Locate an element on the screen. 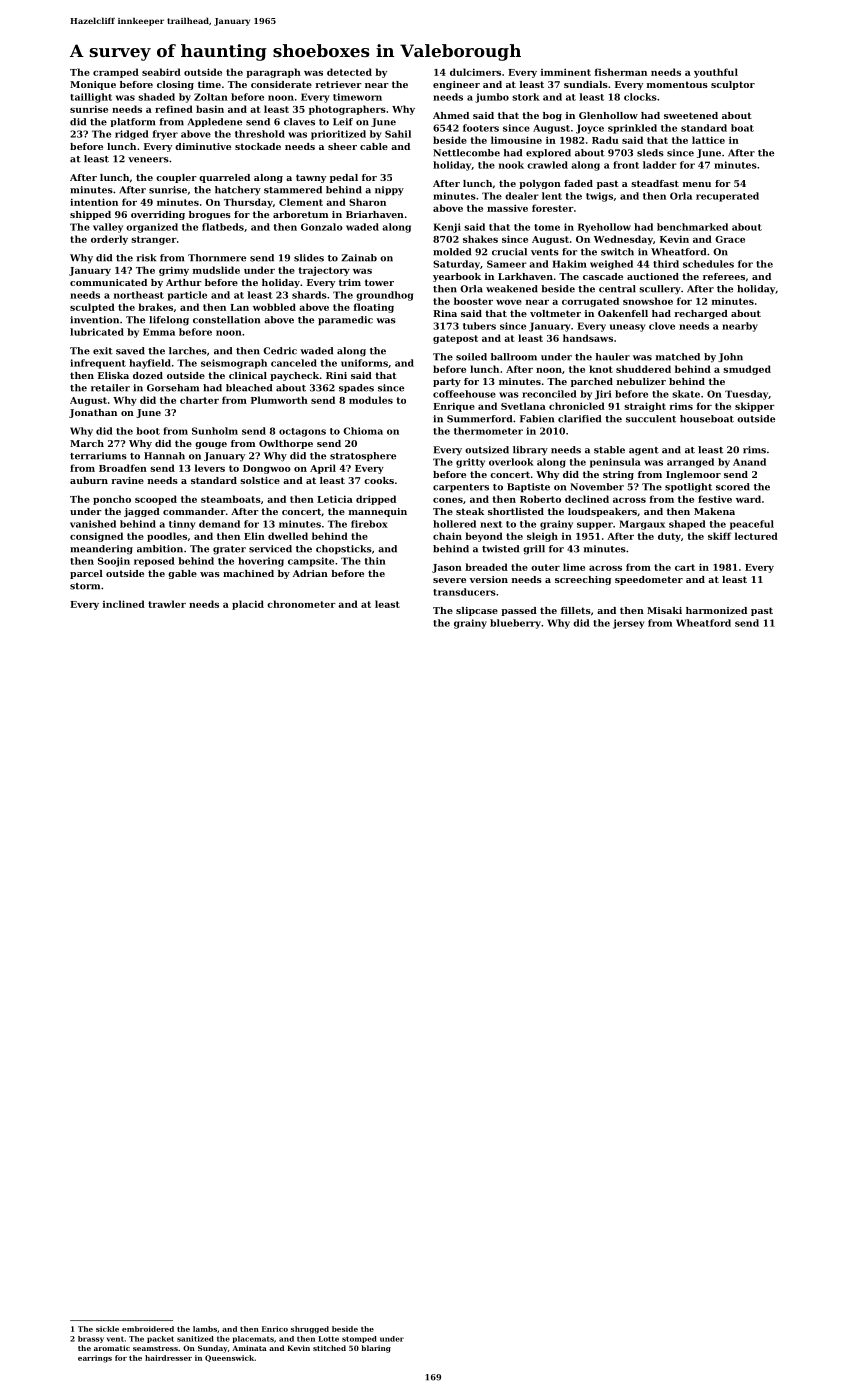 The width and height of the screenshot is (849, 1400). blaring is located at coordinates (376, 1349).
